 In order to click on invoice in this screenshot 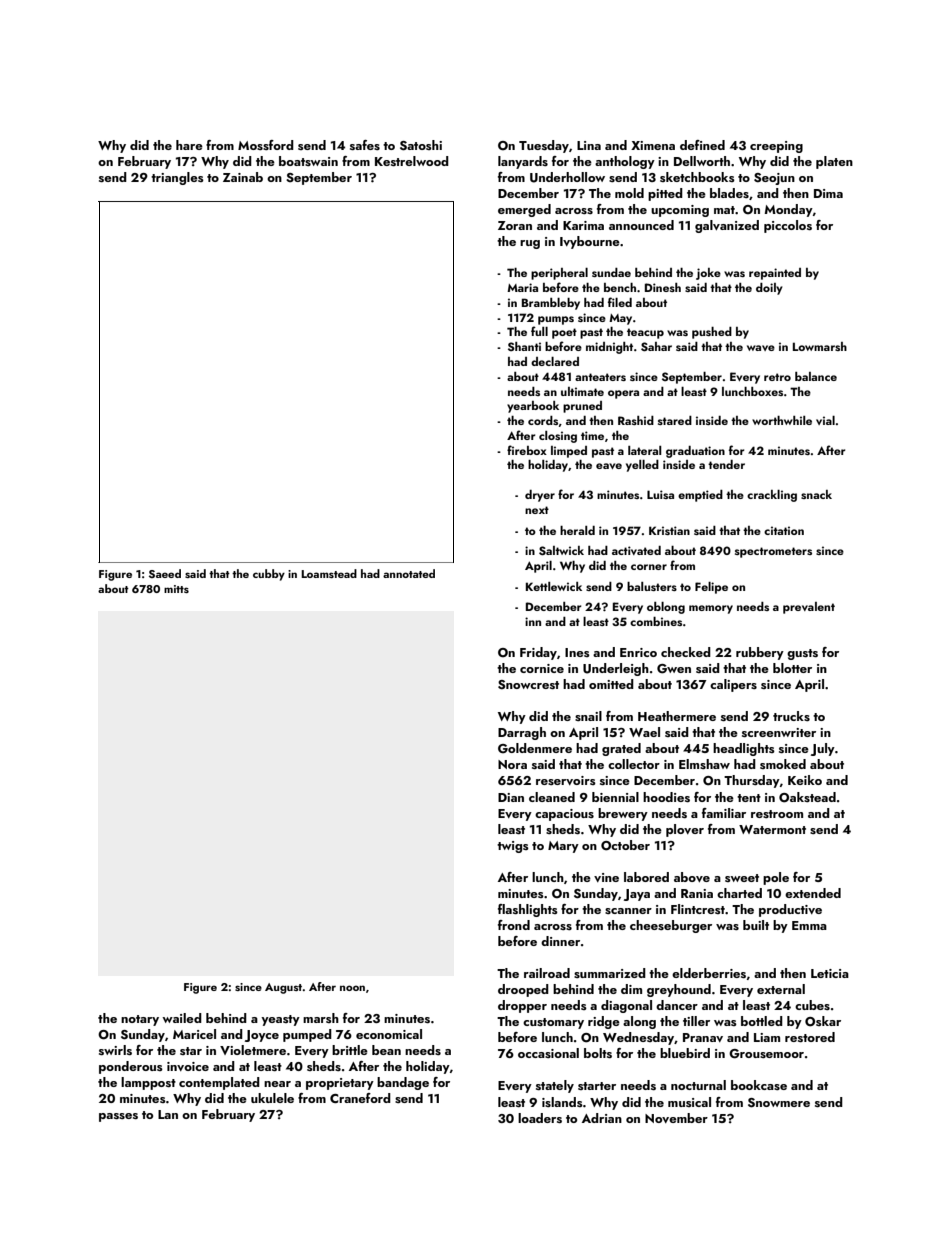, I will do `click(188, 1066)`.
